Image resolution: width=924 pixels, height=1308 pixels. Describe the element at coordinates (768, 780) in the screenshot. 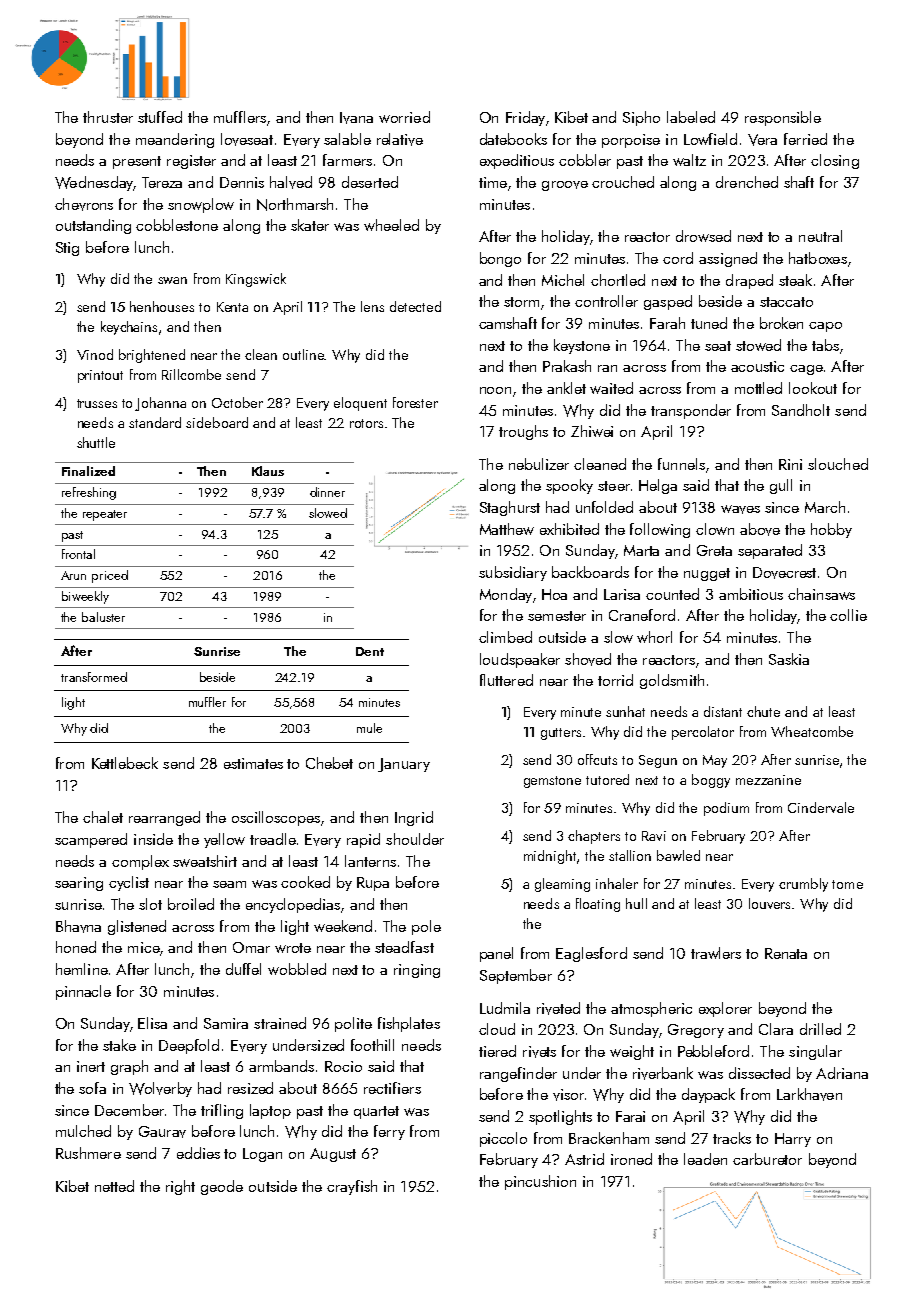

I see `mezzanine` at that location.
